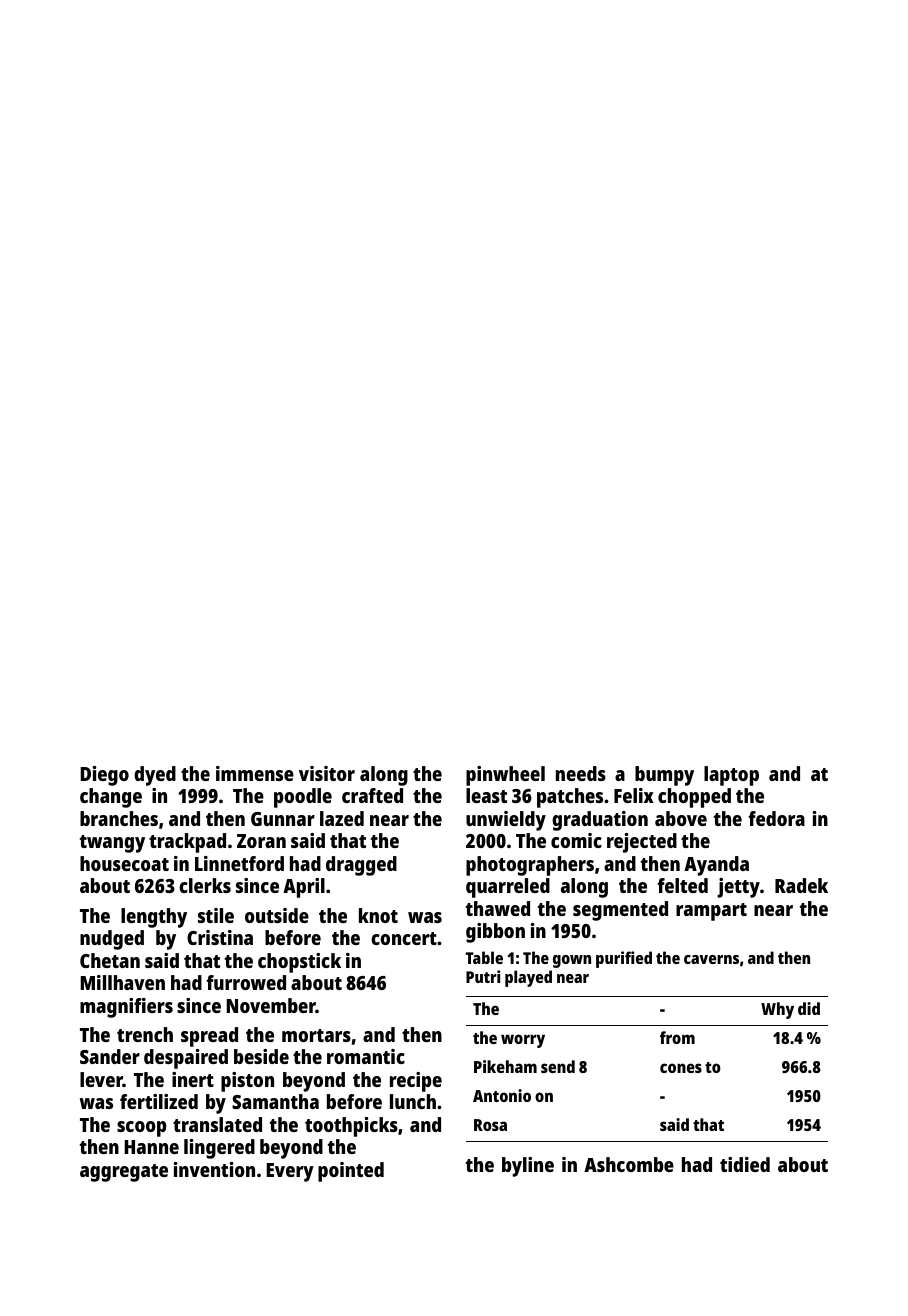  I want to click on bumpy, so click(664, 776).
